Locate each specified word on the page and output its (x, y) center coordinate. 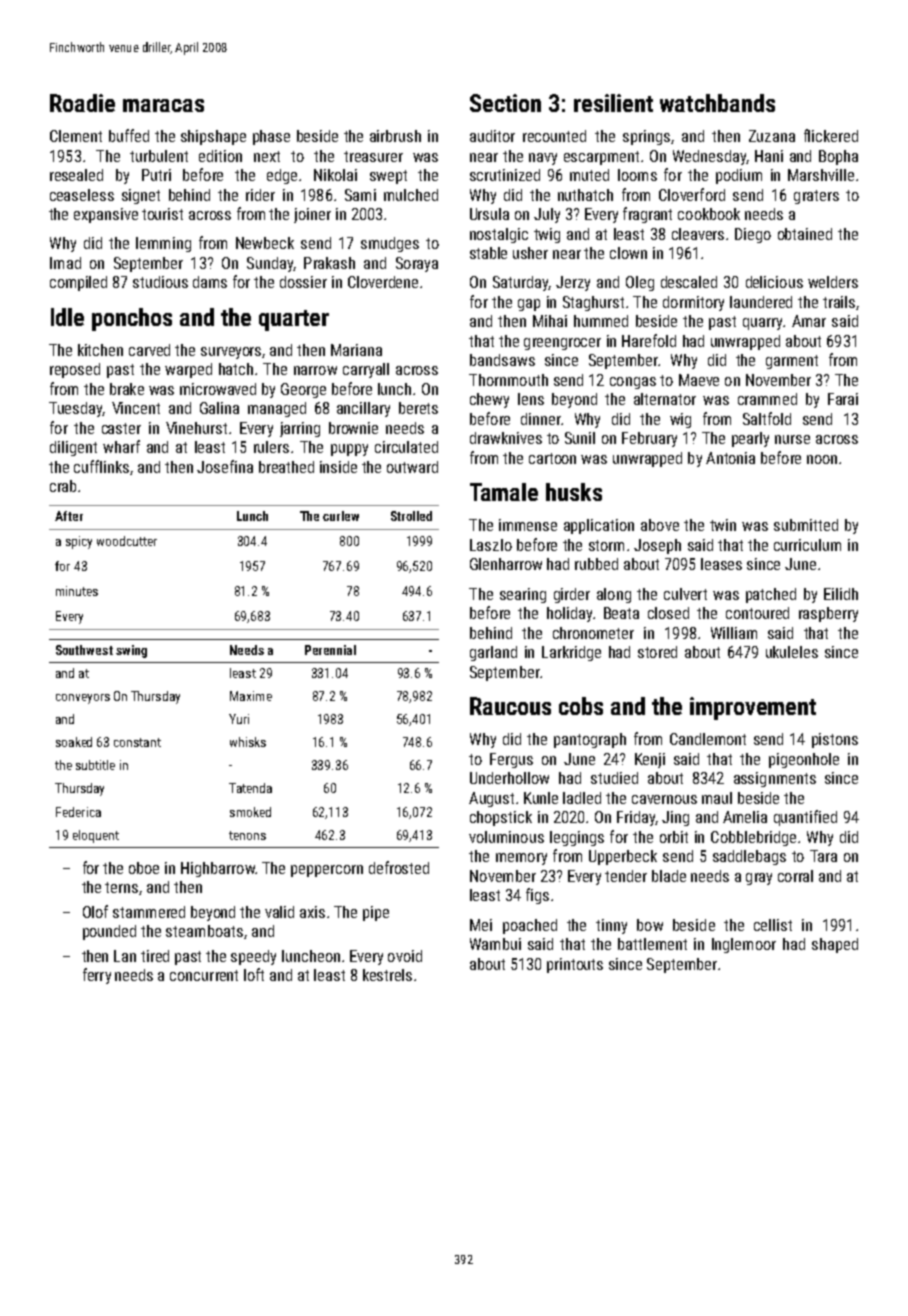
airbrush (395, 136)
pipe (376, 913)
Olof (95, 911)
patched (771, 595)
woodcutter (127, 541)
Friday (636, 818)
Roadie (82, 103)
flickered (831, 135)
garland (493, 653)
